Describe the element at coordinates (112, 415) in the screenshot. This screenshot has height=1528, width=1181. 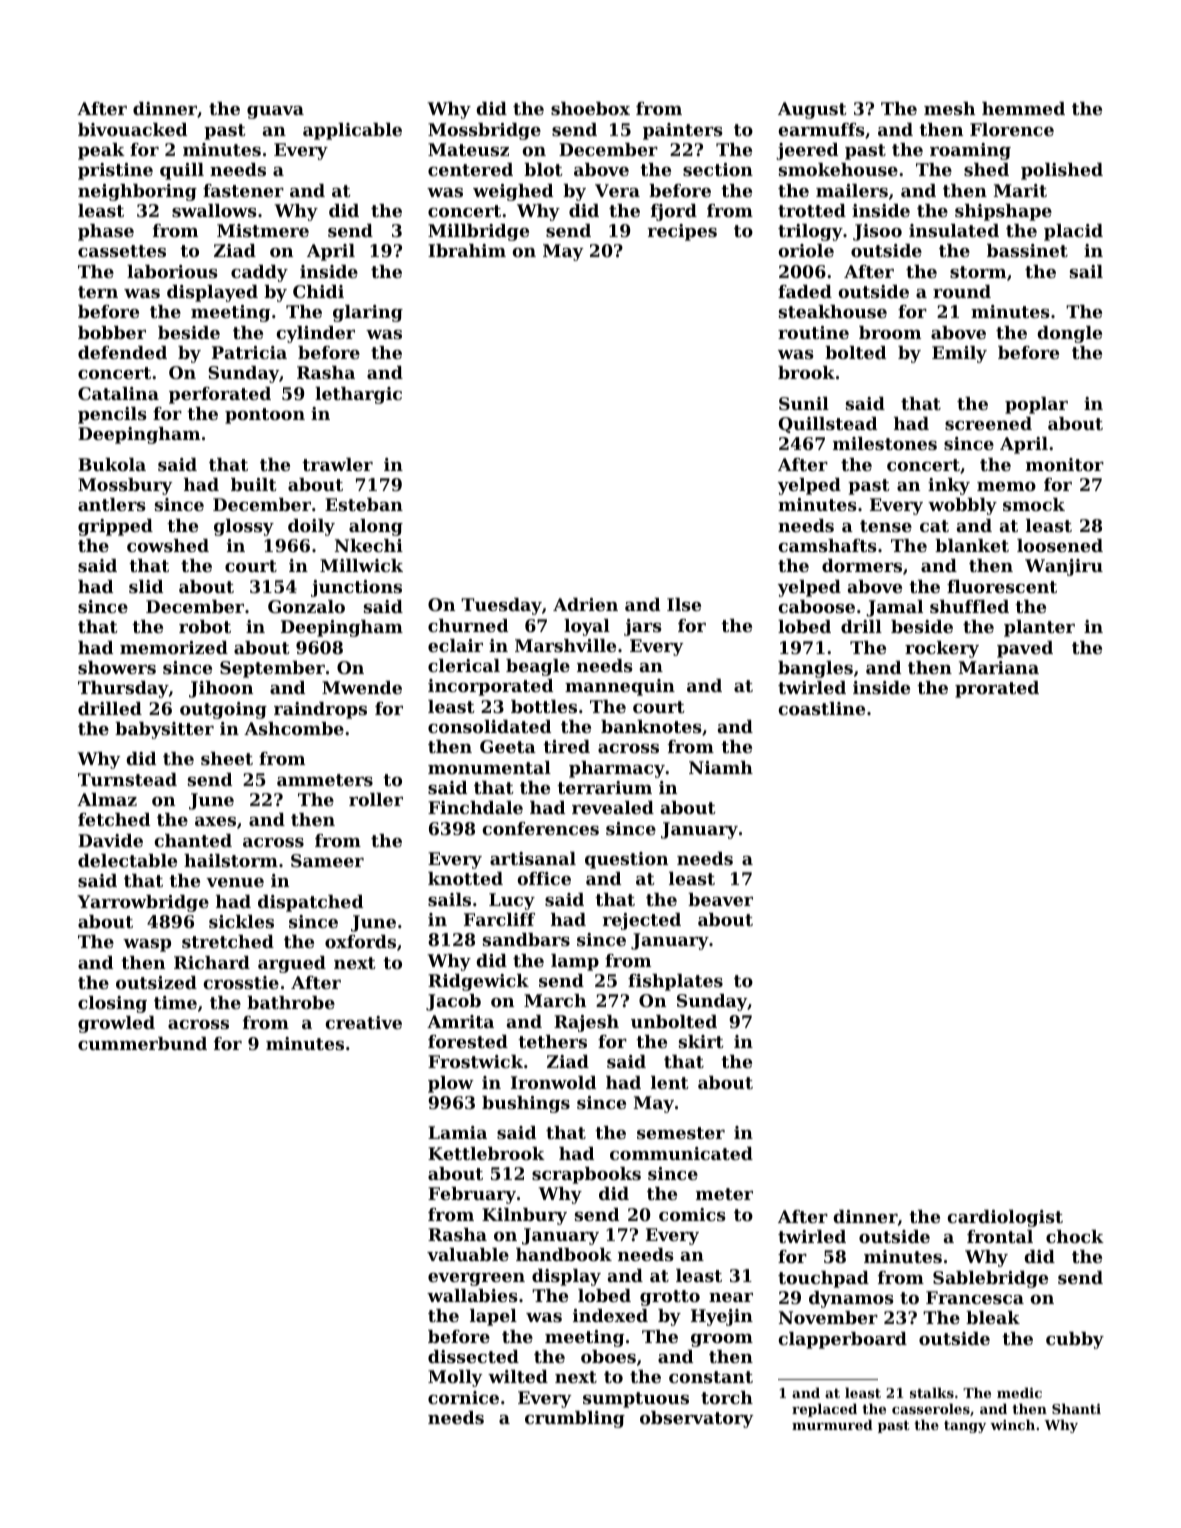
I see `pencils` at that location.
